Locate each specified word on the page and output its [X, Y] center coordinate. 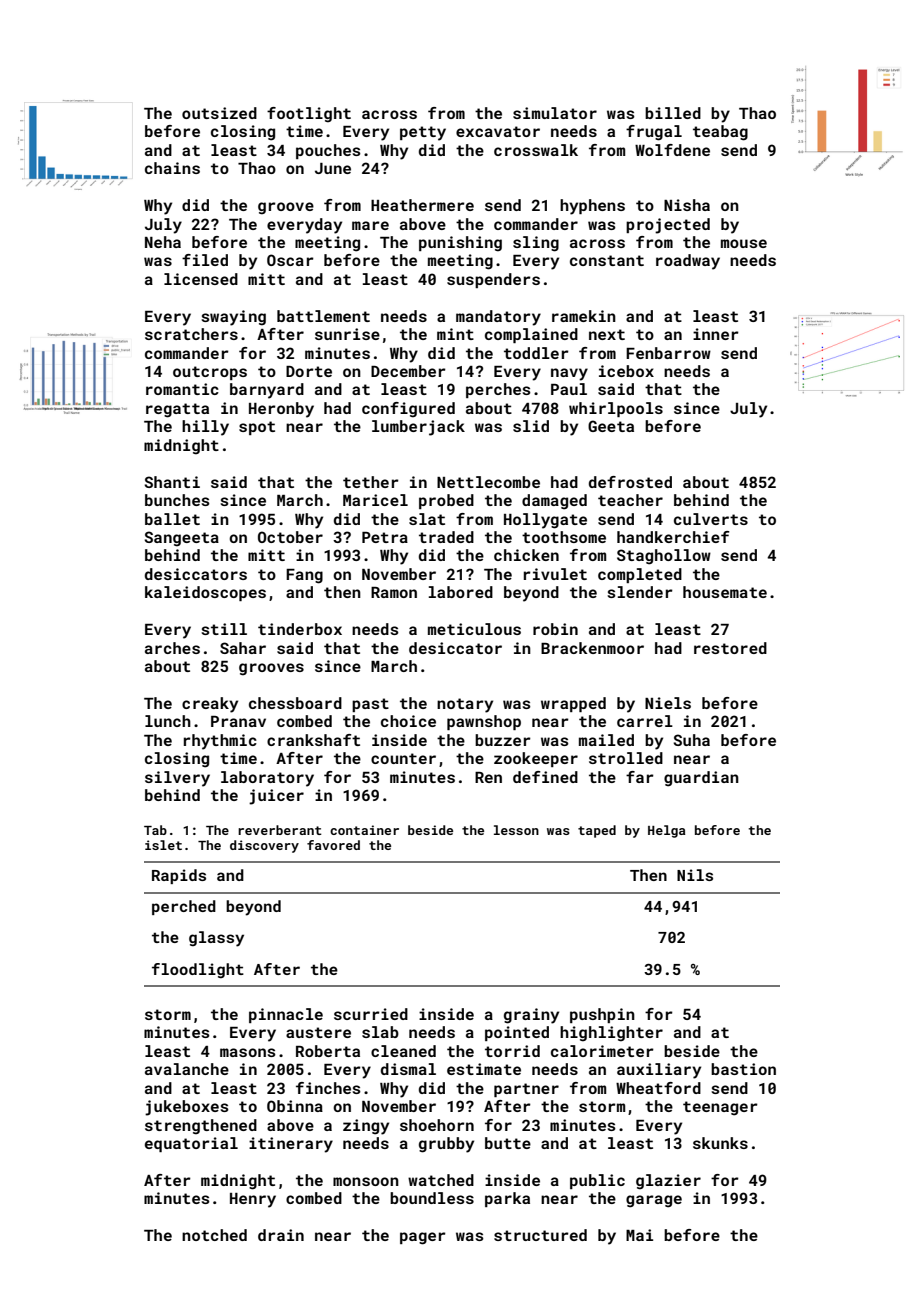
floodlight [198, 970]
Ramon [394, 592]
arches [172, 648]
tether [371, 482]
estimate [484, 1069]
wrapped [573, 704]
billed [673, 113]
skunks [720, 1143]
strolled [626, 758]
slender [640, 592]
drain [281, 1235]
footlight [309, 115]
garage [654, 1201]
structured [540, 1235]
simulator [555, 113]
